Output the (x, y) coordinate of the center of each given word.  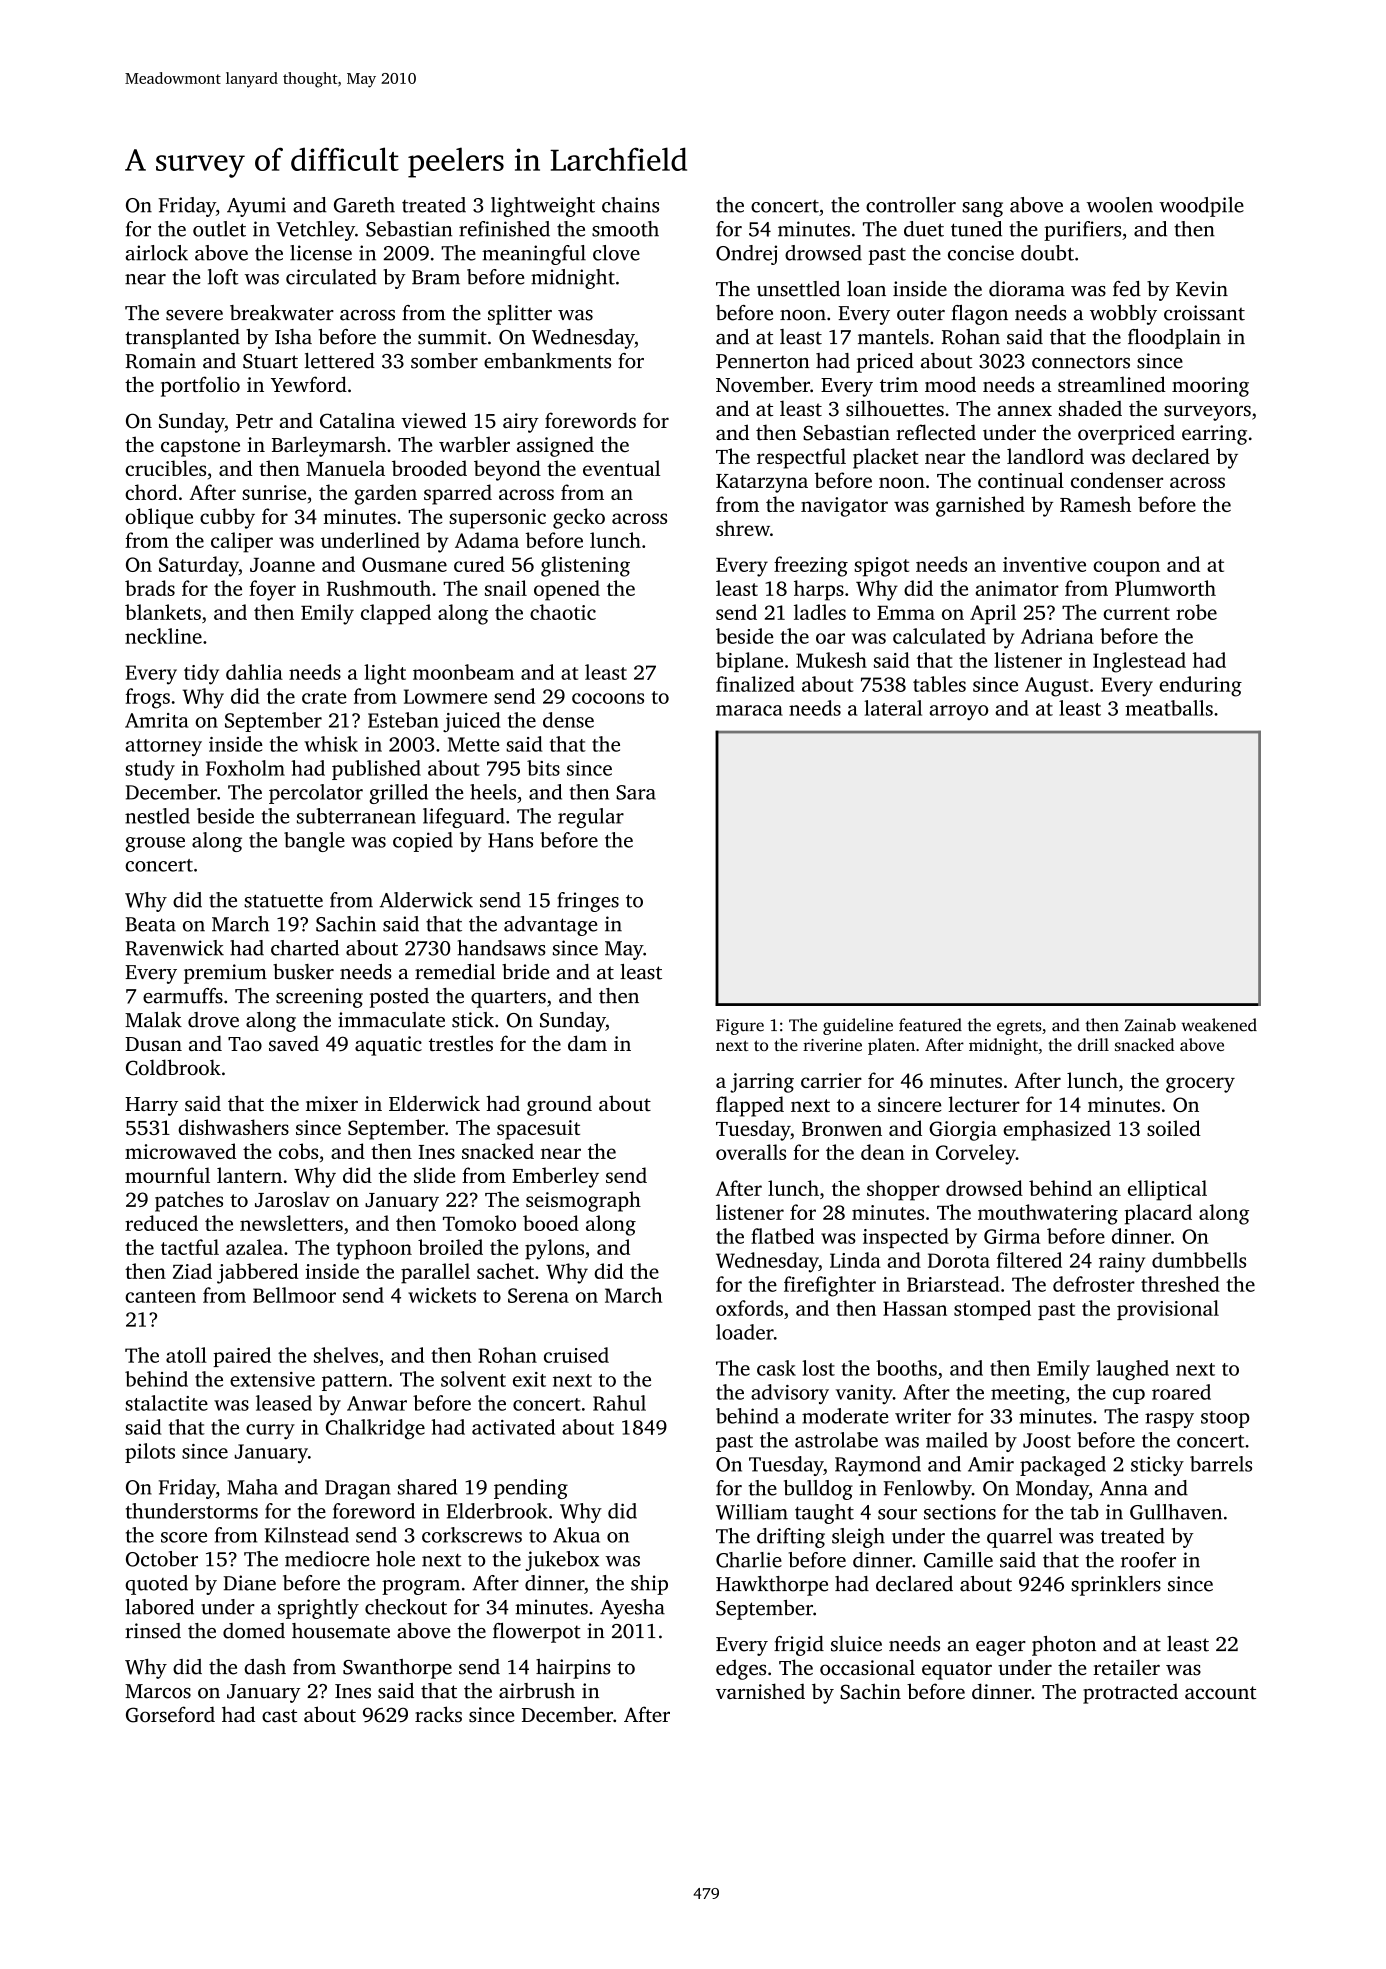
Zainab (1150, 1025)
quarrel (1019, 1538)
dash (265, 1667)
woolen (1120, 205)
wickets (442, 1295)
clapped (396, 614)
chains (630, 205)
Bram (436, 277)
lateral (893, 708)
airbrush (537, 1691)
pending (531, 1489)
